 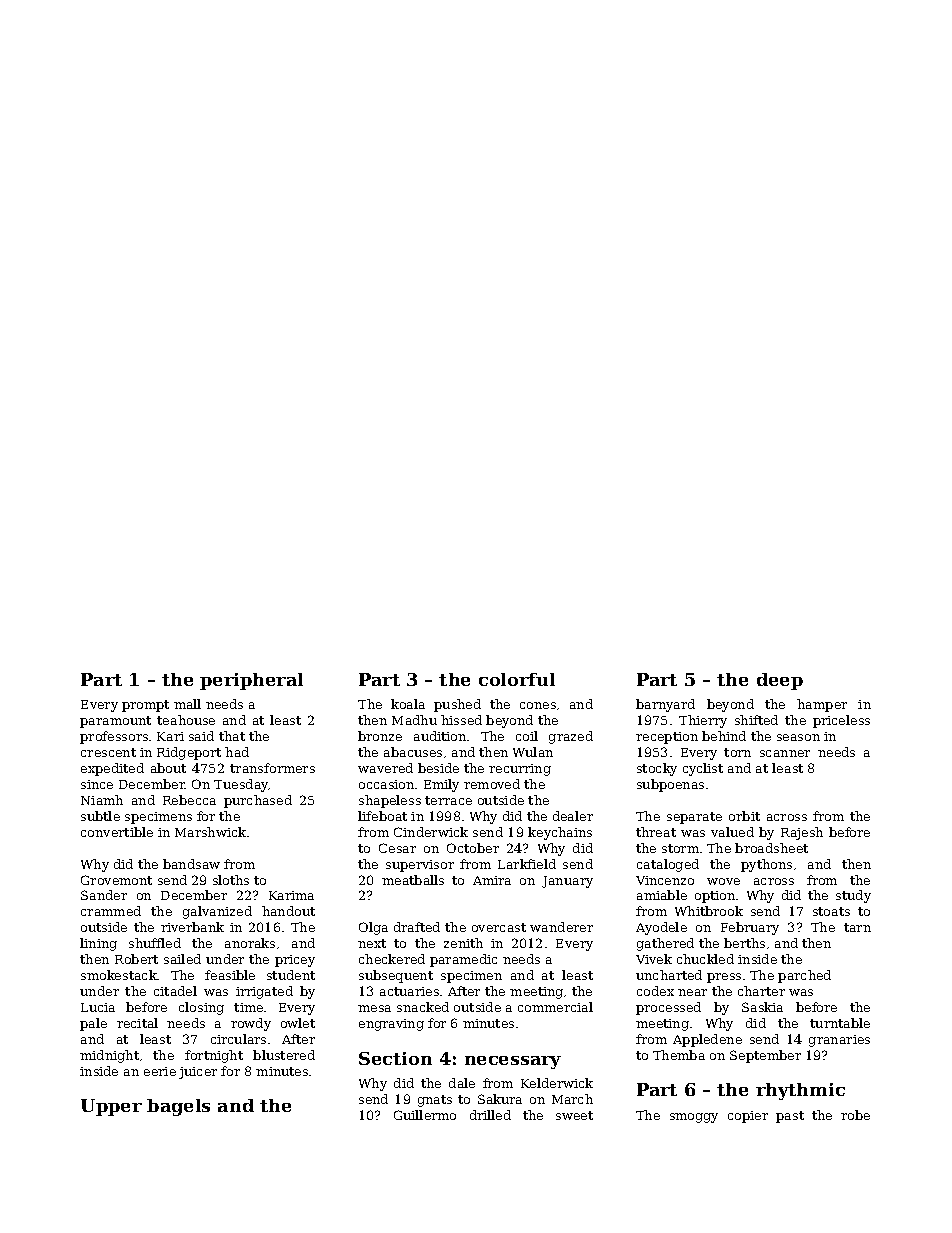 What do you see at coordinates (492, 784) in the screenshot?
I see `removed` at bounding box center [492, 784].
